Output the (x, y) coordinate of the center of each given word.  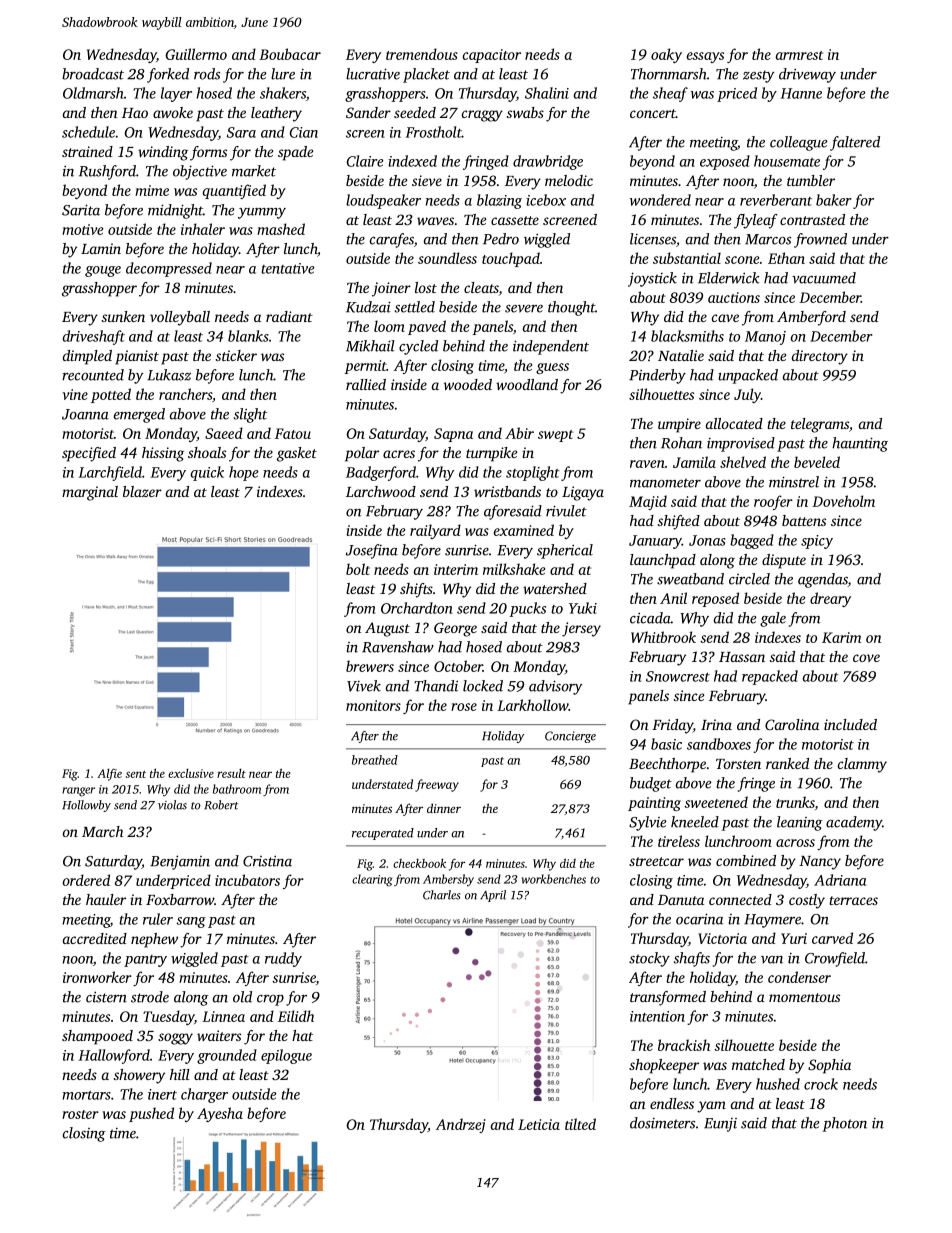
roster (80, 1114)
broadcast (93, 74)
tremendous (422, 54)
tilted (580, 1124)
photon (845, 1124)
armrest (799, 55)
